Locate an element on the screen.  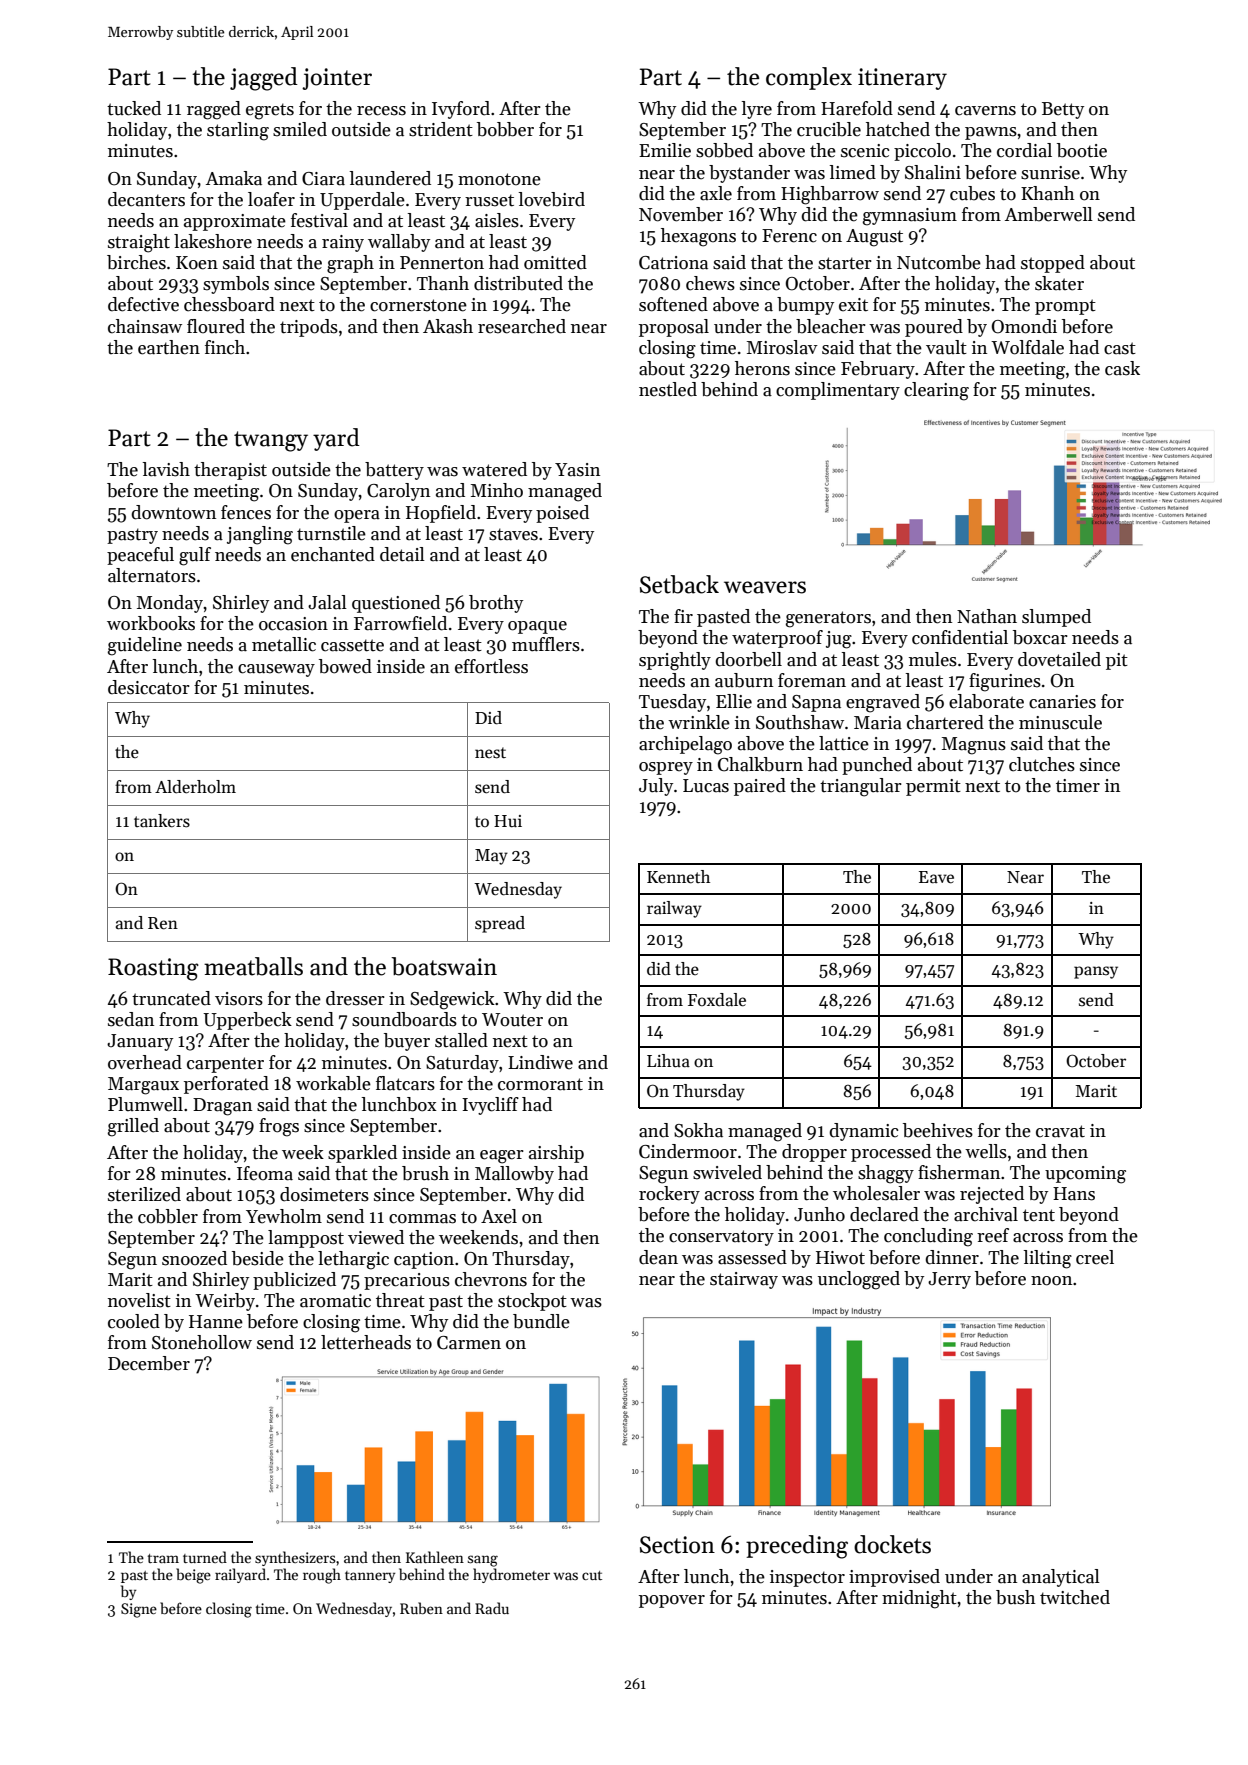
defective is located at coordinates (143, 304).
